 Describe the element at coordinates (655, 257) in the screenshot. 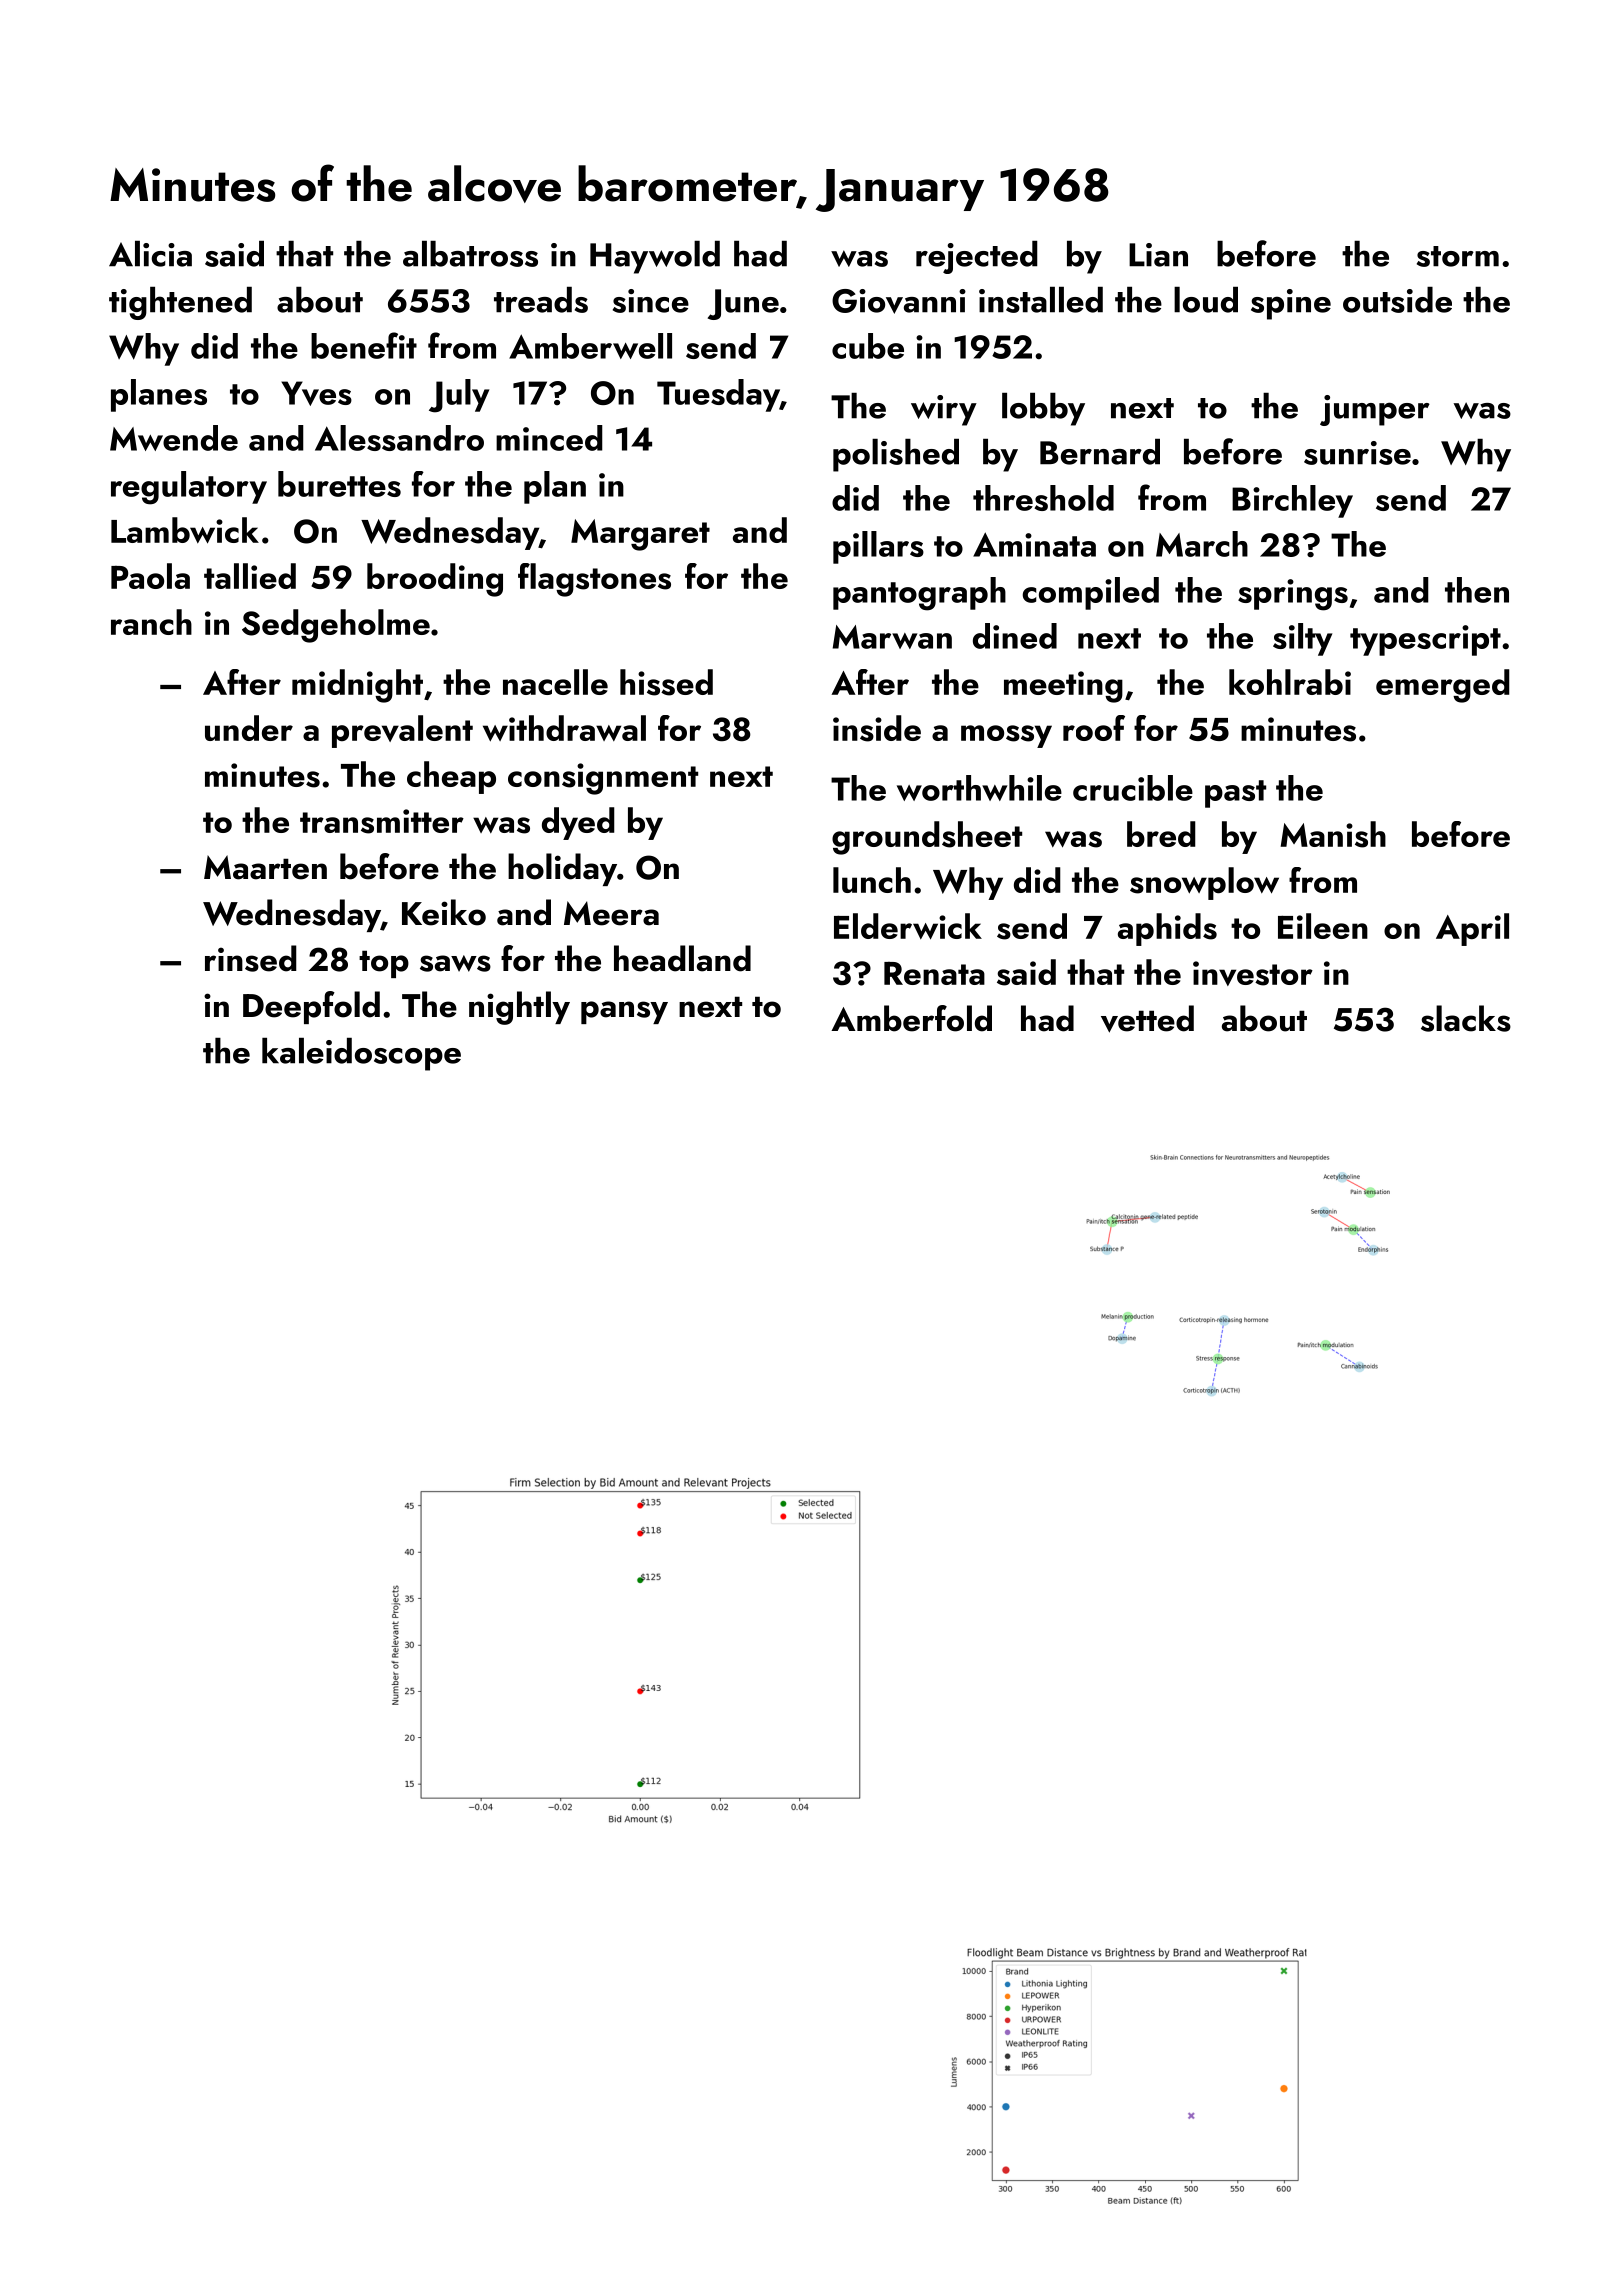

I see `Haywold` at that location.
